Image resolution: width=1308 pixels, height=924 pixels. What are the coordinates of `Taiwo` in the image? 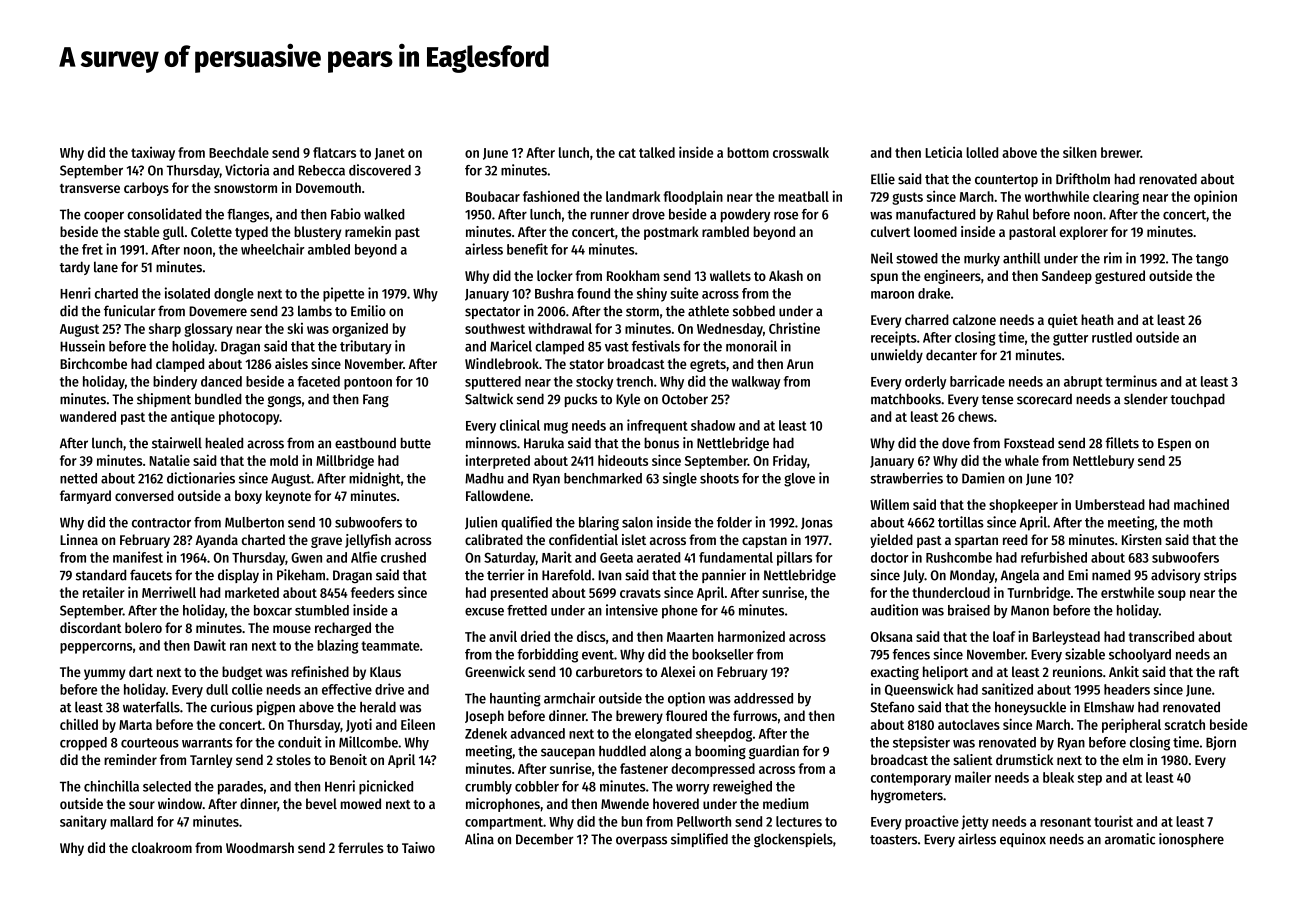 It's located at (418, 847).
